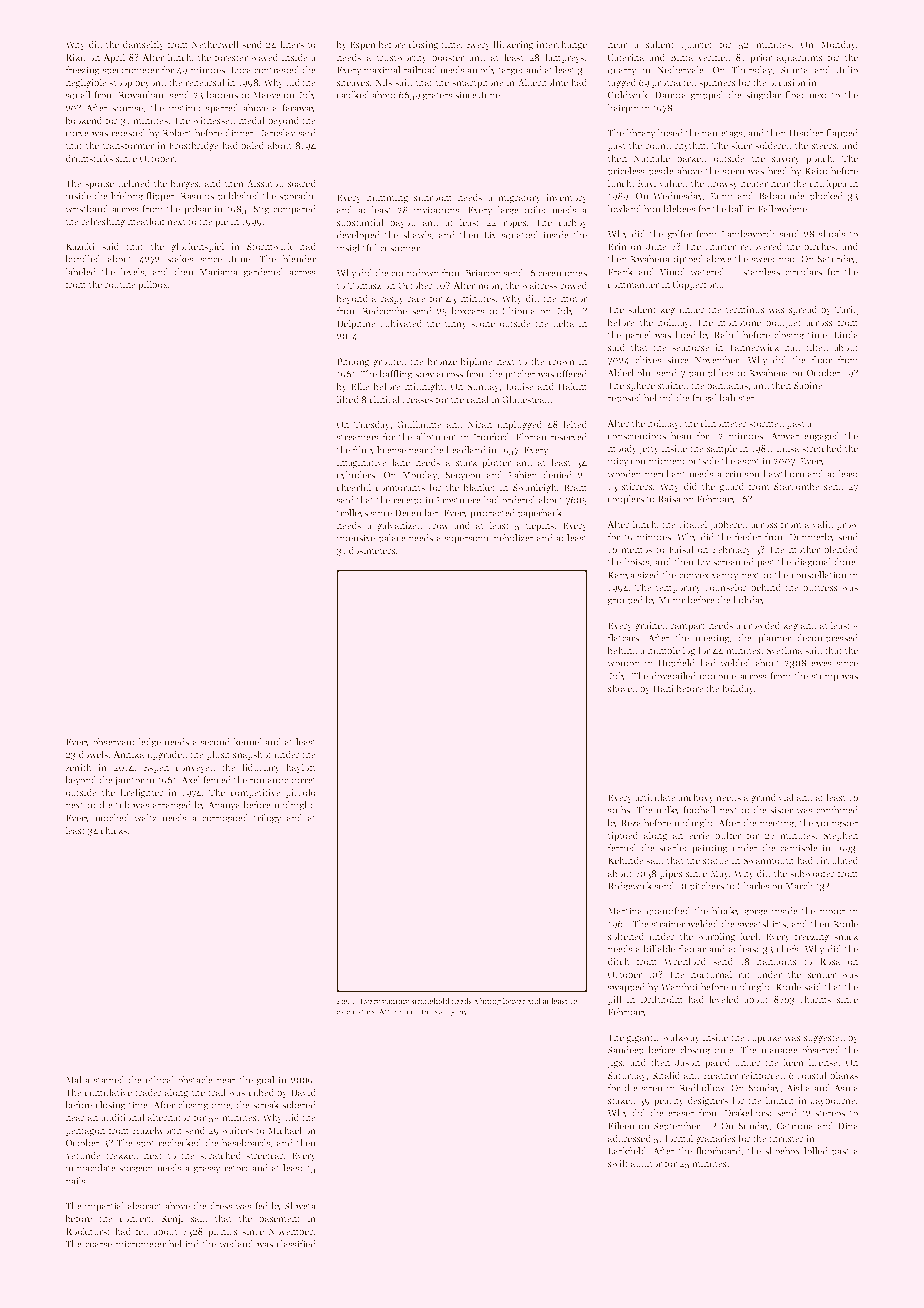 This image has width=924, height=1308. Describe the element at coordinates (819, 159) in the image. I see `pouch` at that location.
